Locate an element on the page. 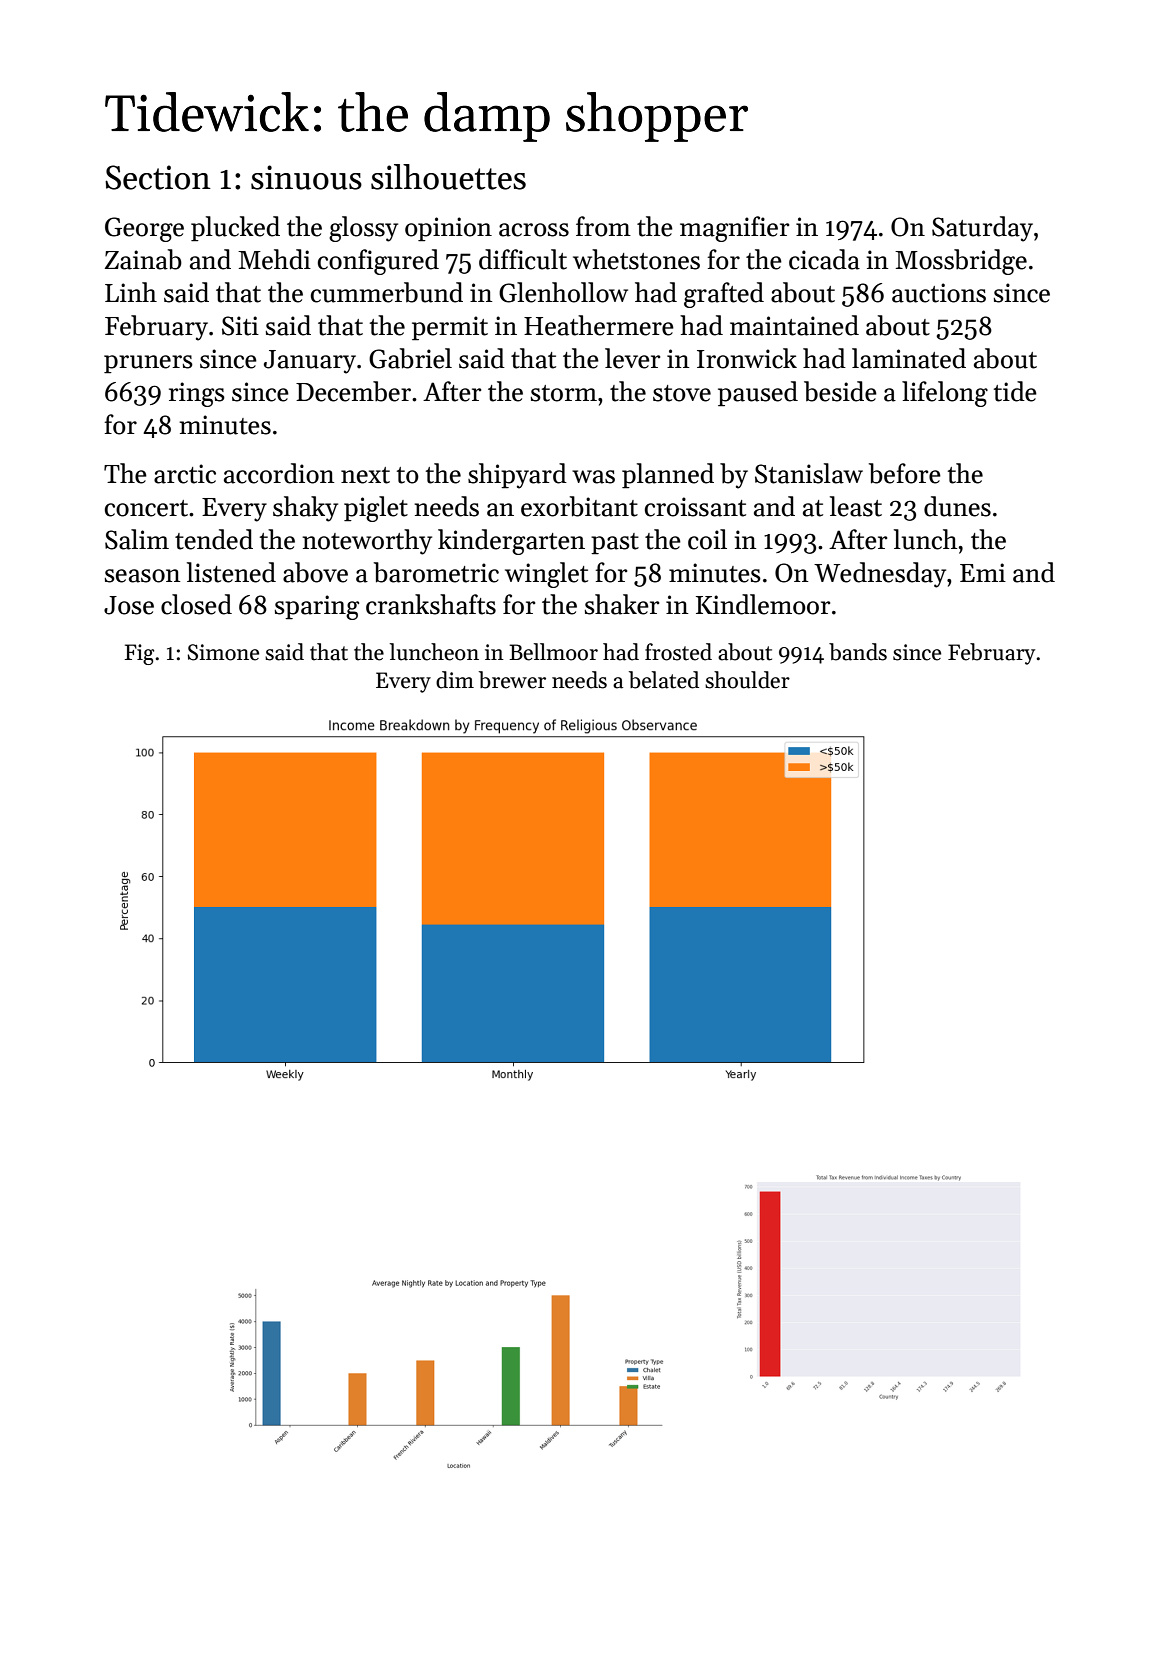 This document has width=1165, height=1654. magnifier is located at coordinates (734, 229).
